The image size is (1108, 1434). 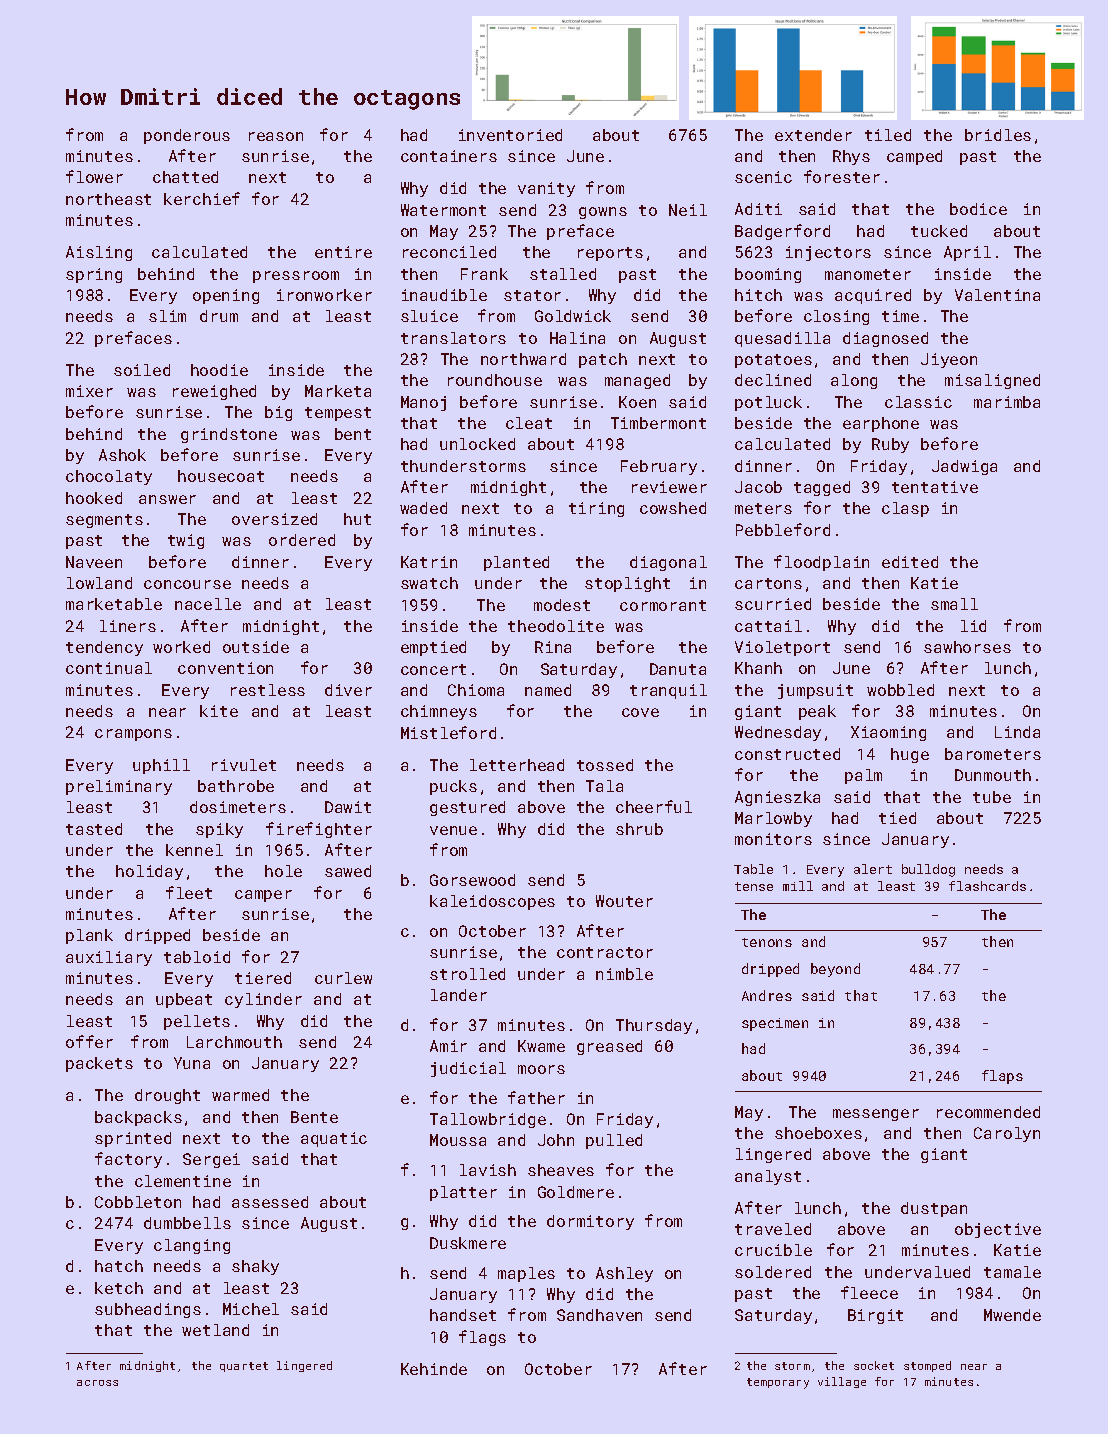 What do you see at coordinates (614, 1141) in the document?
I see `pulled` at bounding box center [614, 1141].
